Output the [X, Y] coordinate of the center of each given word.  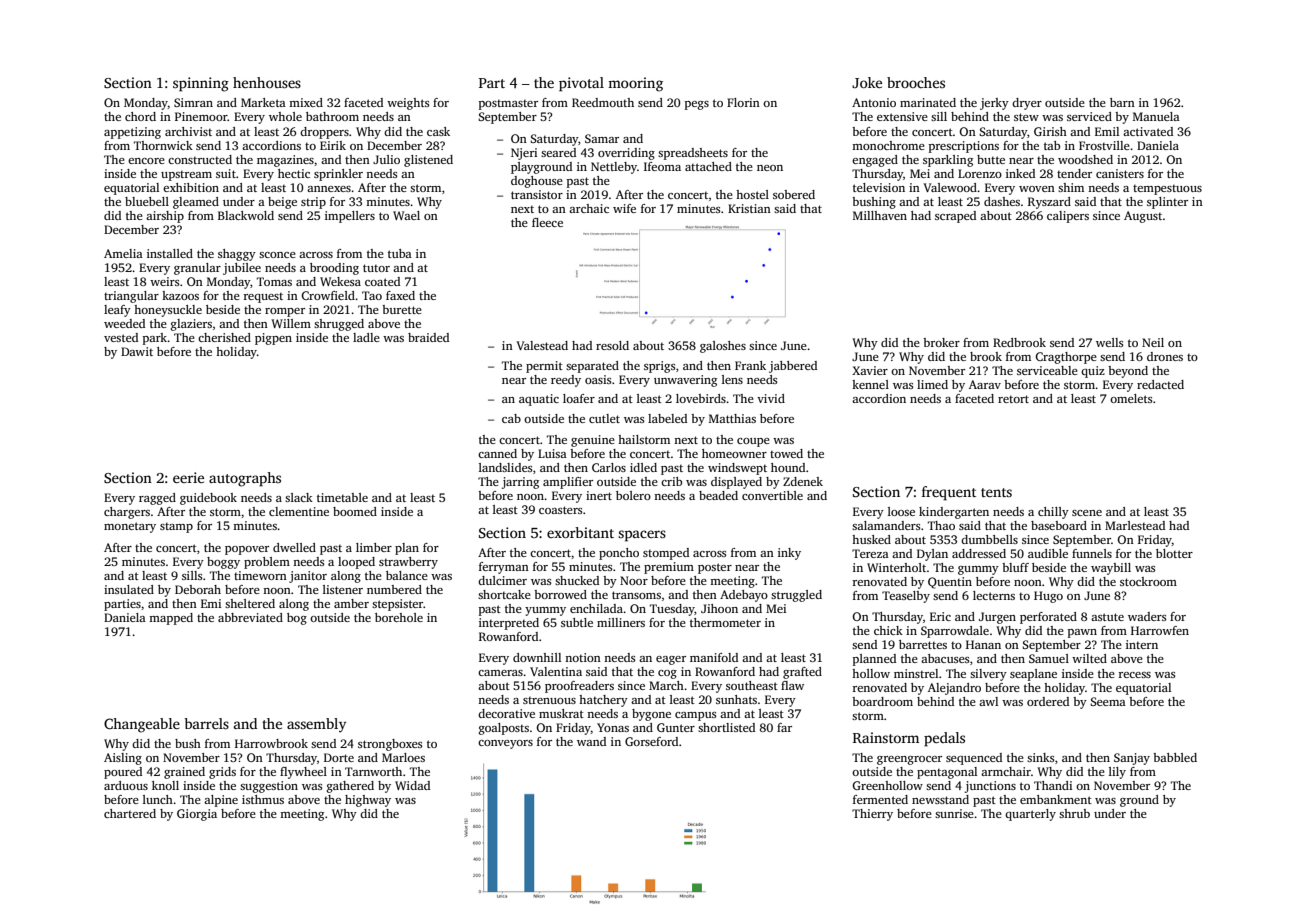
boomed [355, 511]
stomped [666, 554]
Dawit [137, 351]
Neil [1153, 342]
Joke [867, 82]
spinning [201, 84]
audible [1048, 553]
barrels [206, 723]
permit [544, 367]
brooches [916, 82]
